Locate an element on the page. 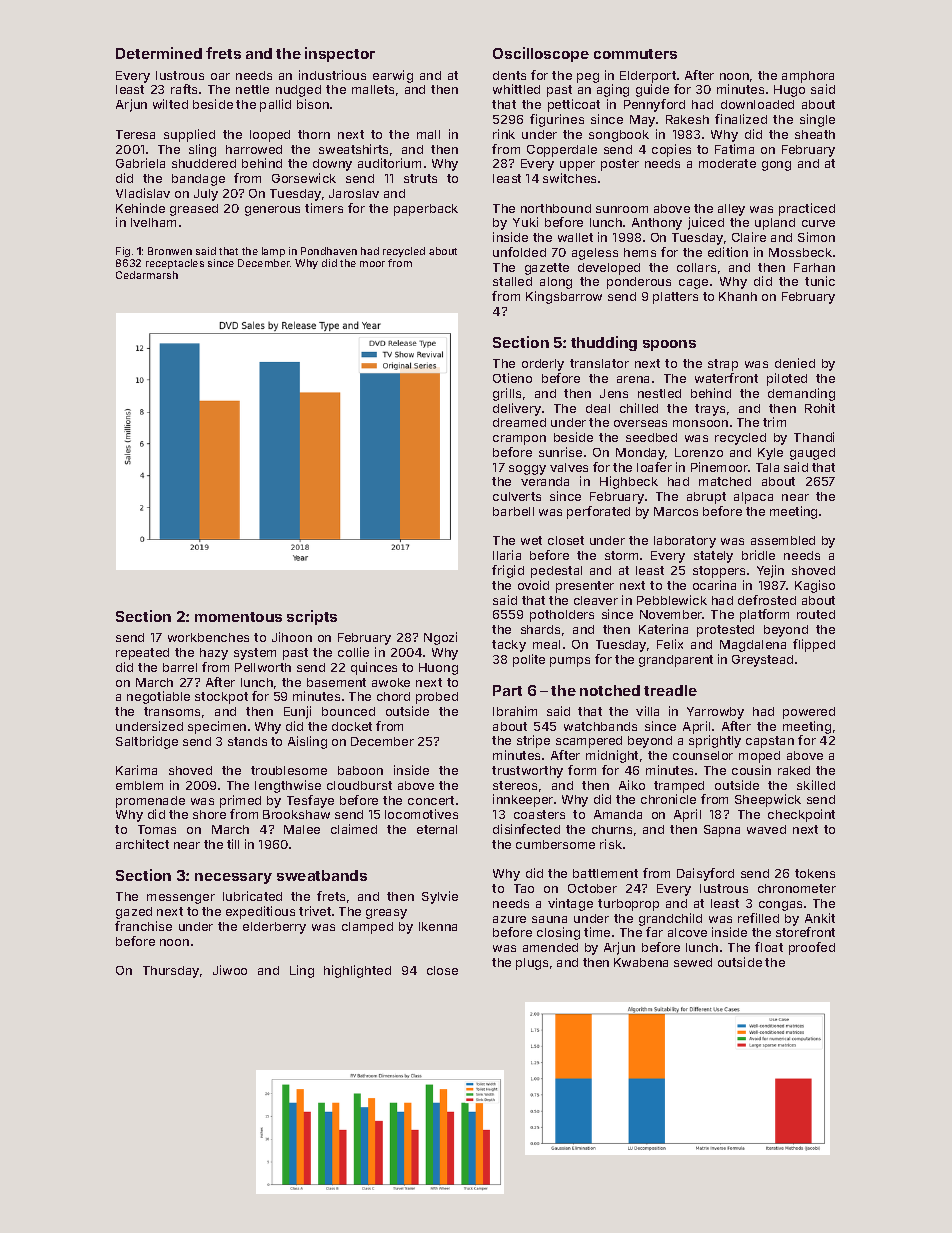 The image size is (952, 1233). inspector is located at coordinates (340, 54).
